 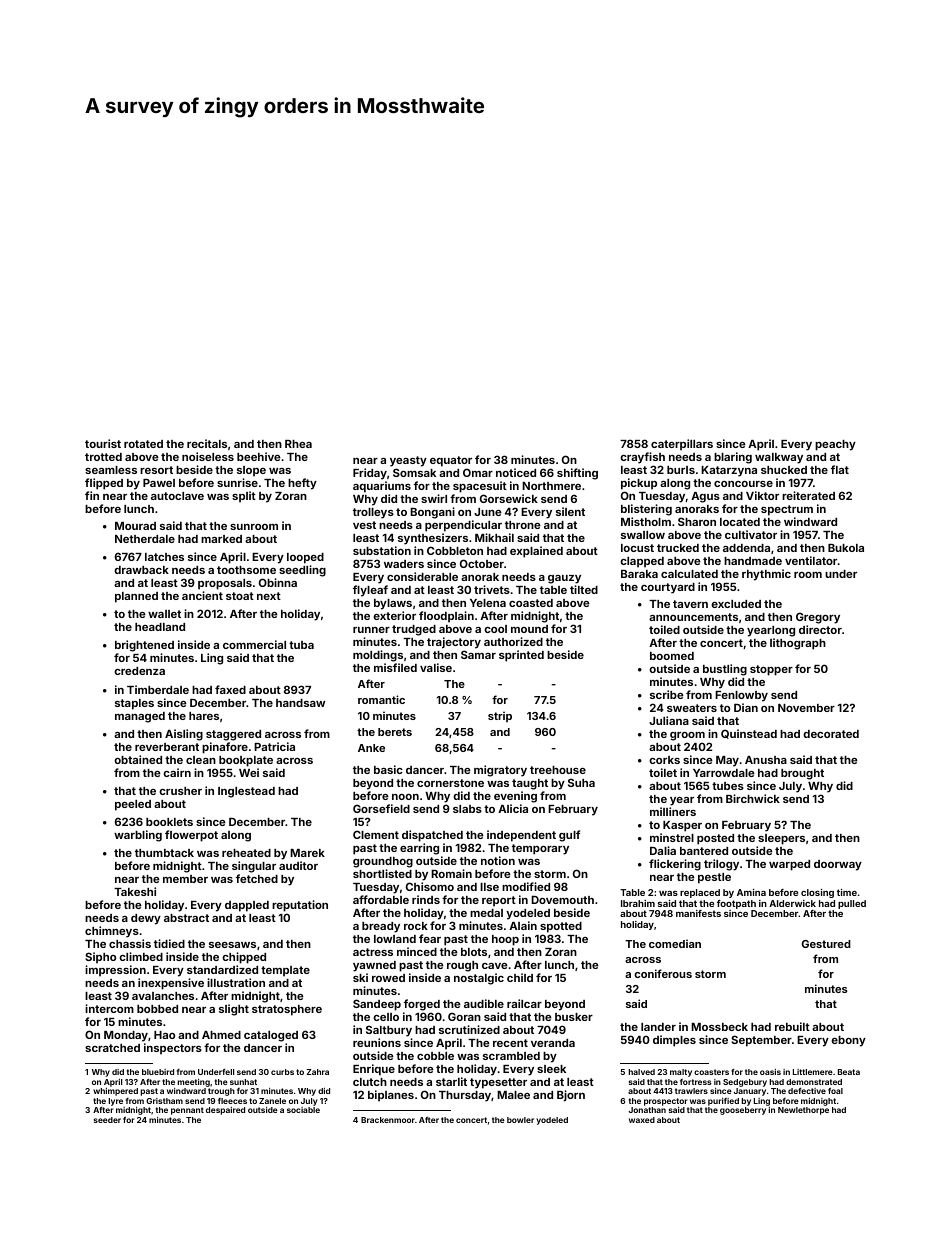 What do you see at coordinates (642, 1120) in the document?
I see `waxed` at bounding box center [642, 1120].
